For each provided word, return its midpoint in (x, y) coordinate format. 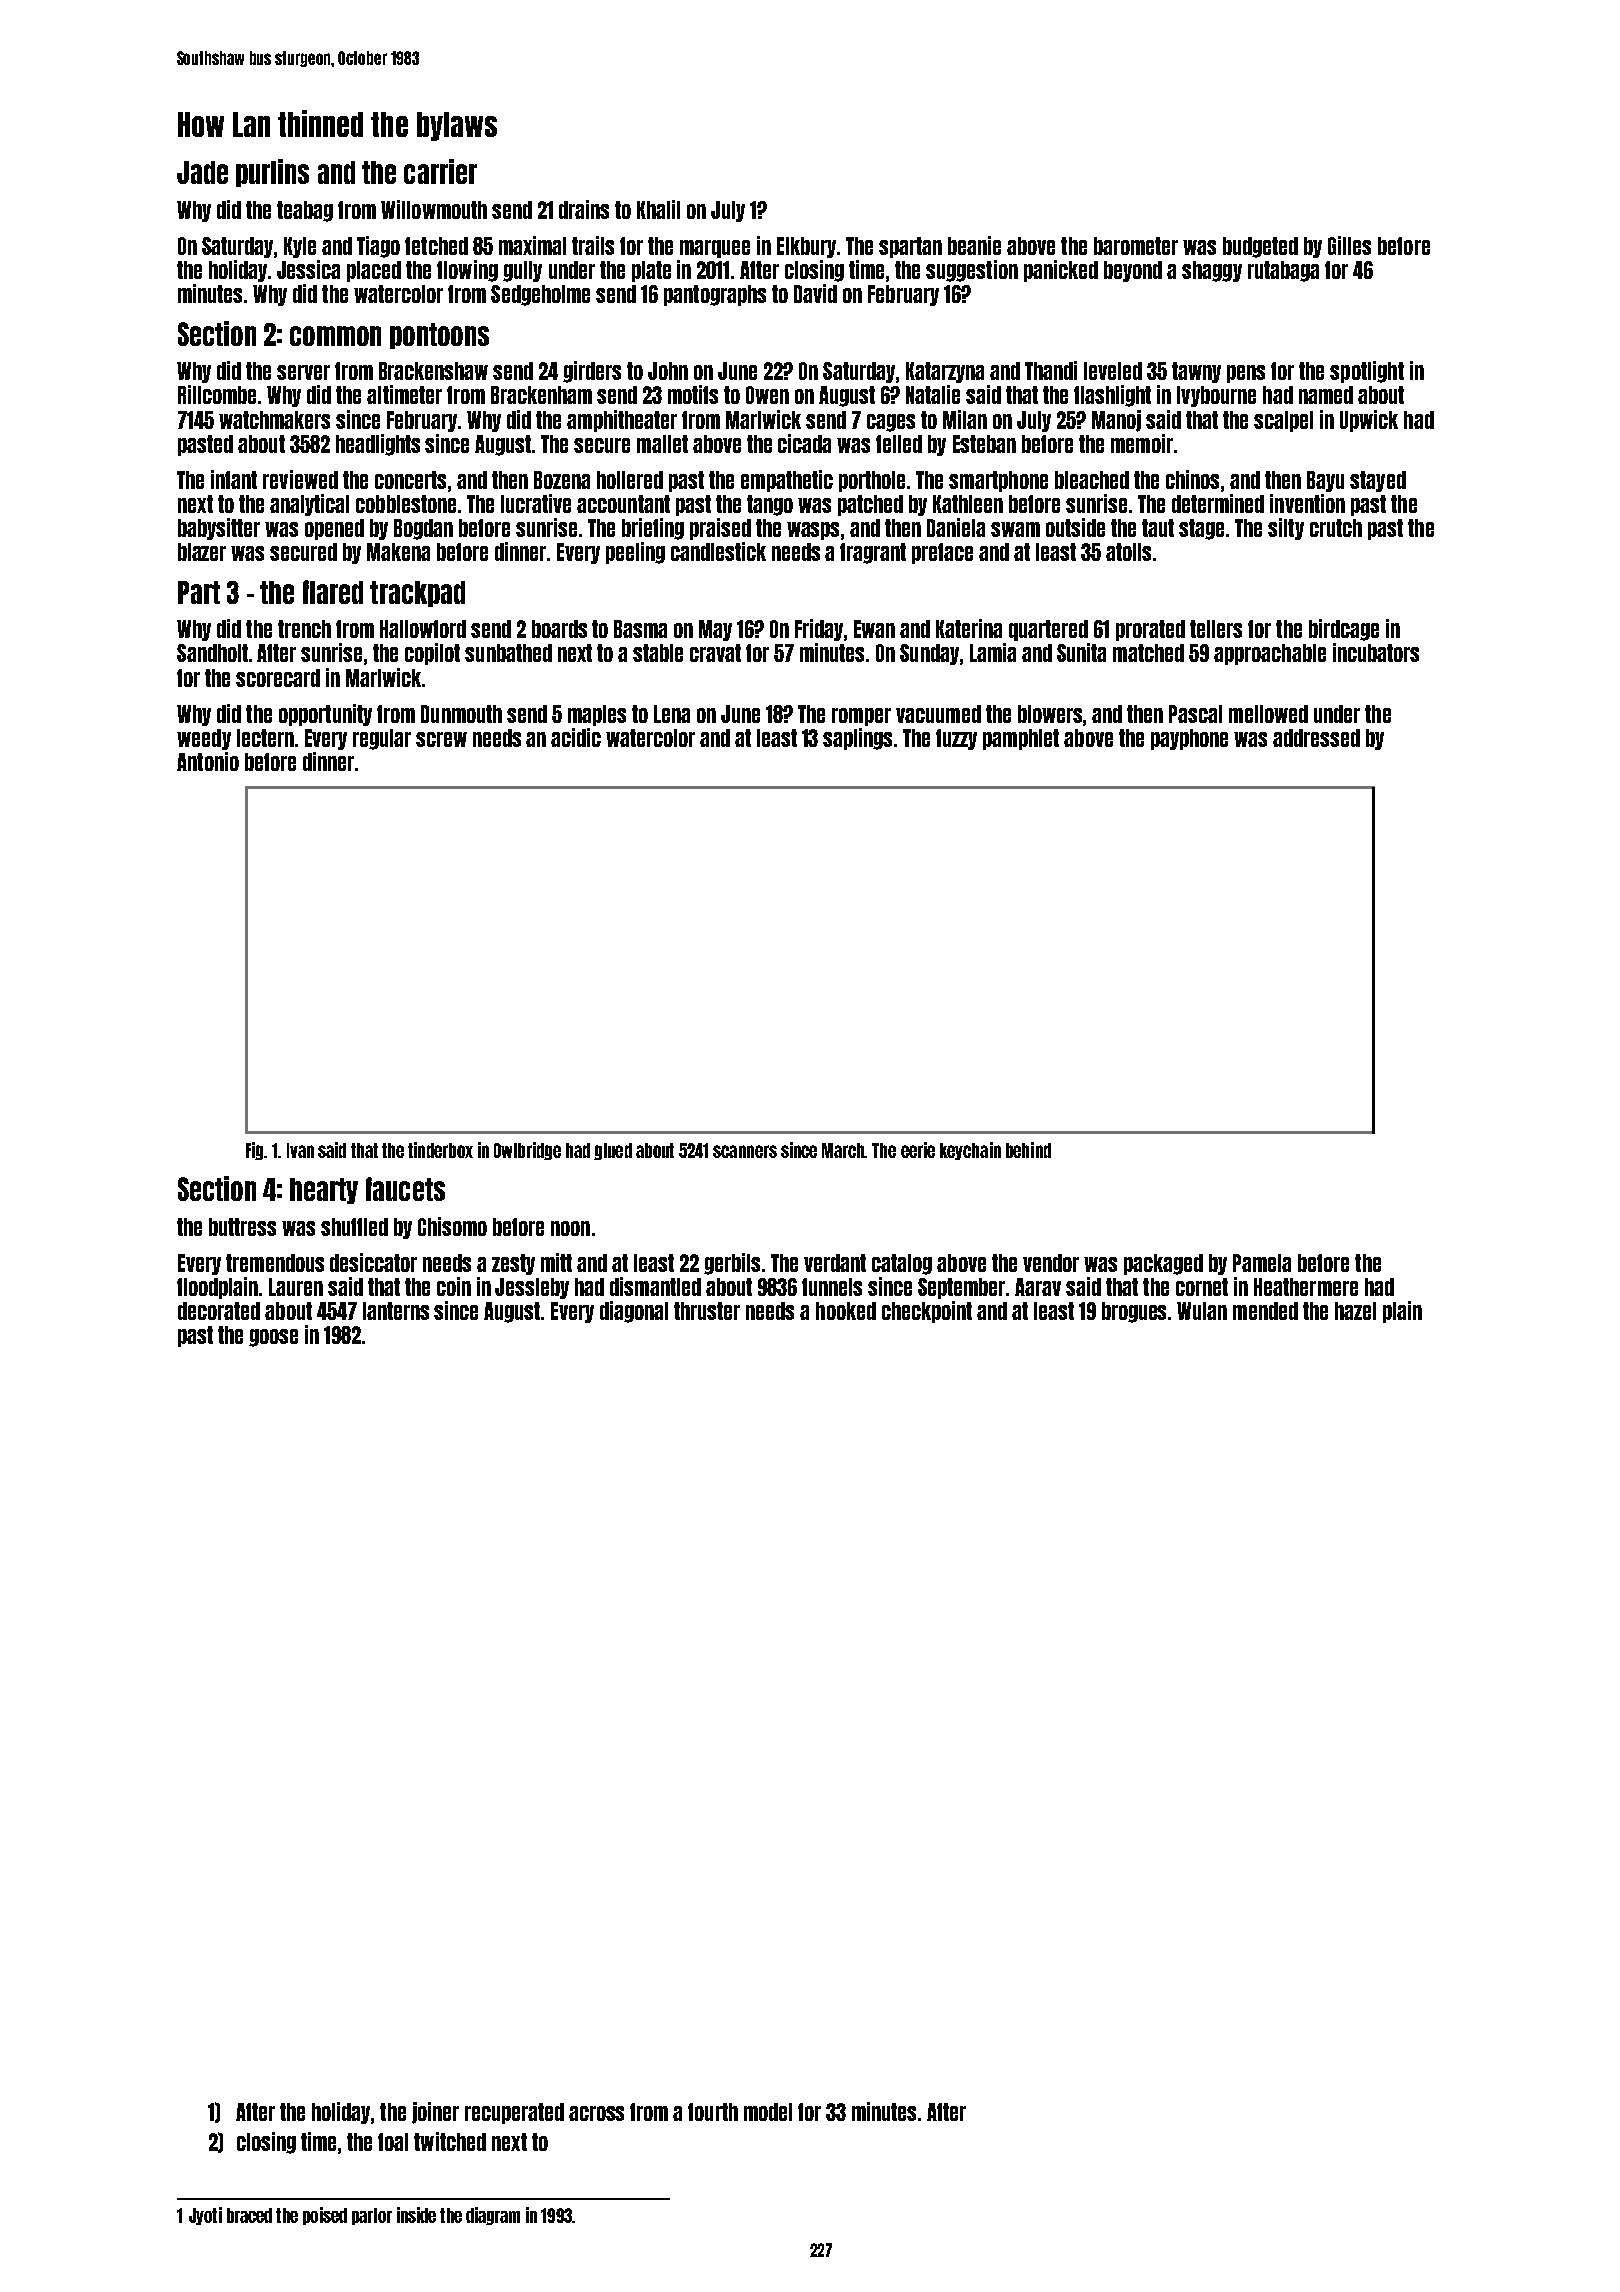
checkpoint (927, 1312)
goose (273, 1338)
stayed (1378, 481)
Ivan (300, 1150)
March (843, 1150)
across (596, 2113)
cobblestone (406, 504)
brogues (1134, 1312)
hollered (630, 480)
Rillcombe (217, 394)
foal (393, 2142)
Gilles (1349, 245)
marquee (715, 249)
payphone (1189, 739)
